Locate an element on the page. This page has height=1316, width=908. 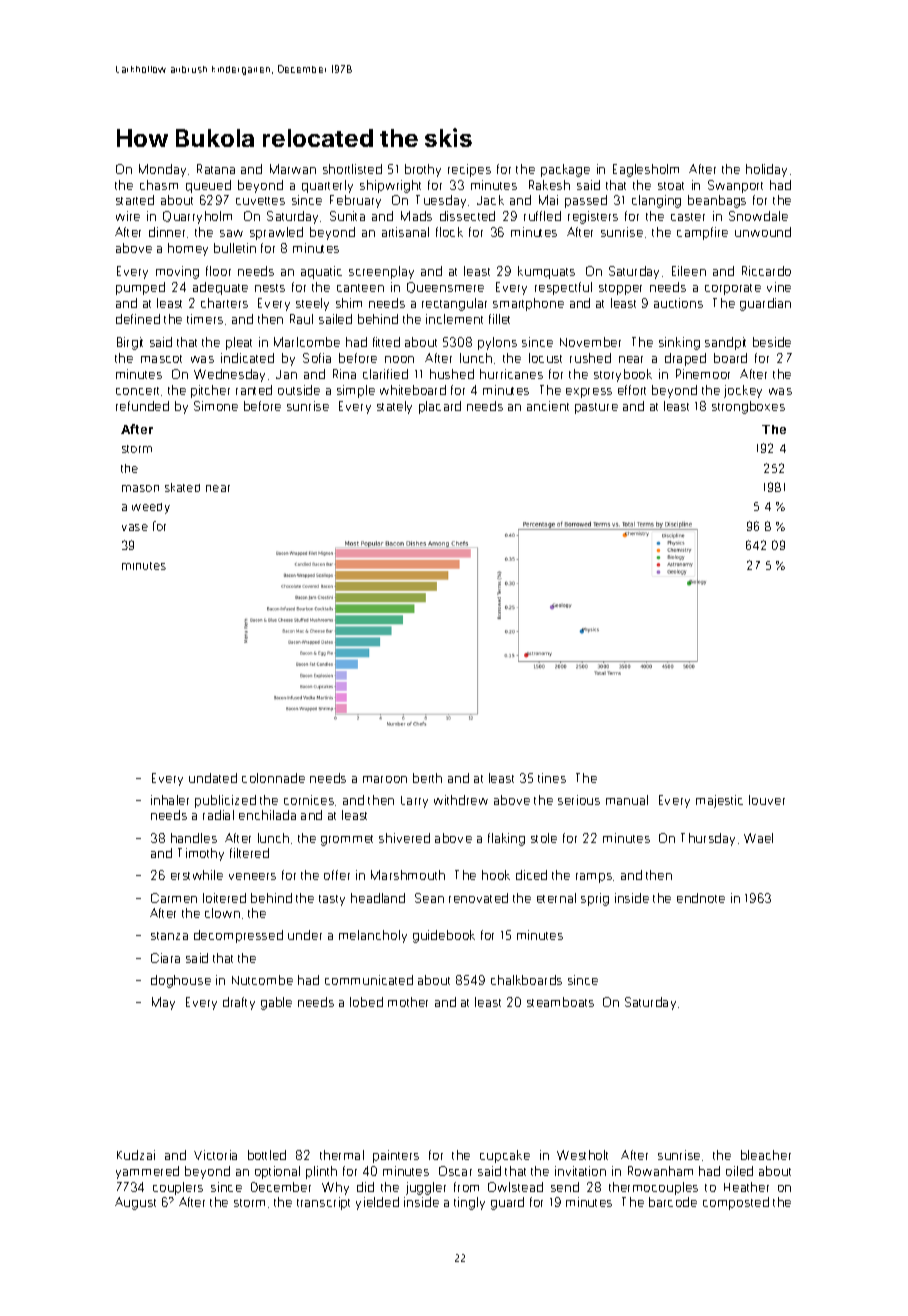
majestic is located at coordinates (719, 801).
